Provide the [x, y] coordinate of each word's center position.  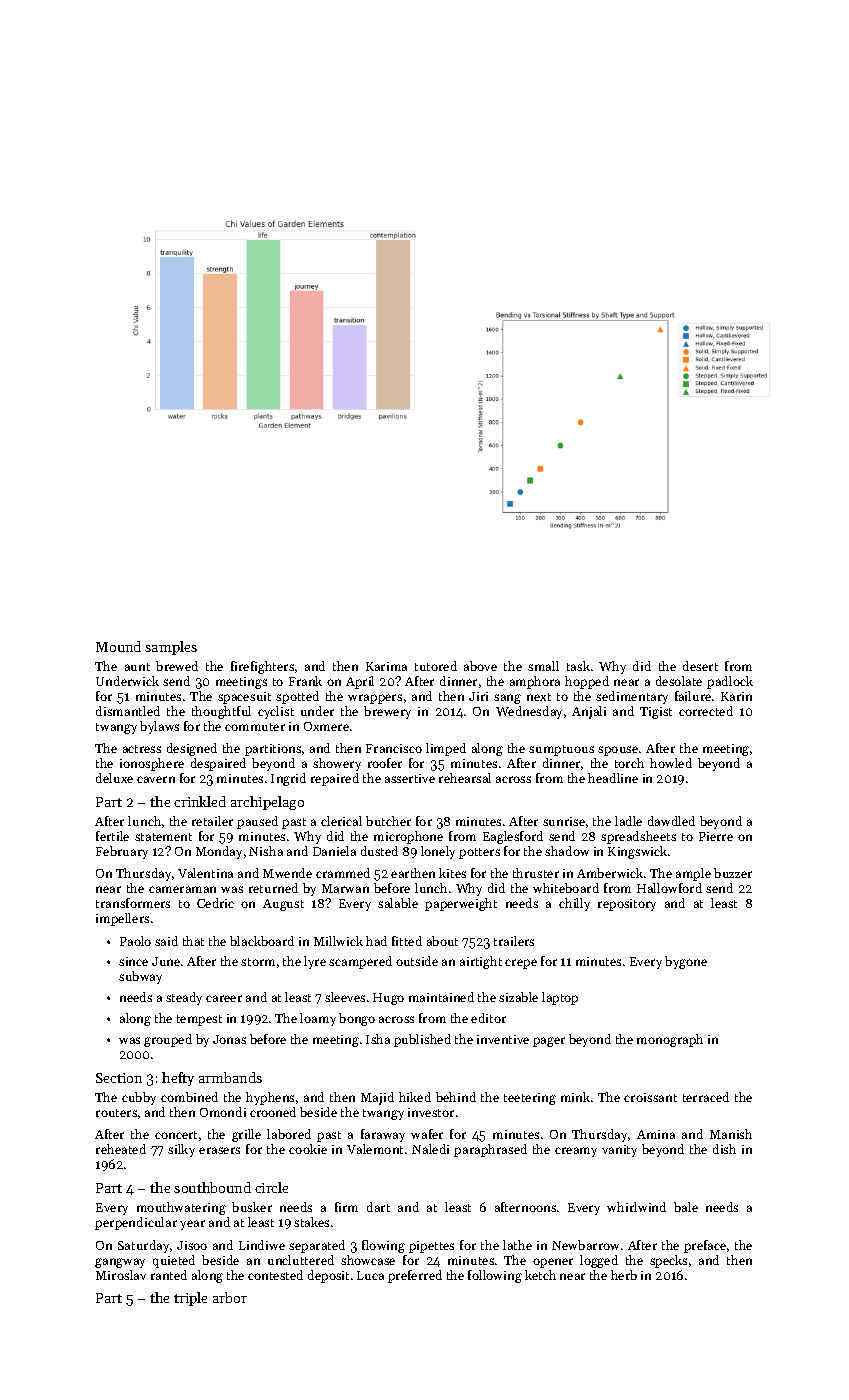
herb [624, 1275]
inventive [503, 1039]
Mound [118, 646]
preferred [415, 1276]
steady [184, 998]
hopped [587, 682]
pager [549, 1042]
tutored [436, 666]
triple [190, 1299]
